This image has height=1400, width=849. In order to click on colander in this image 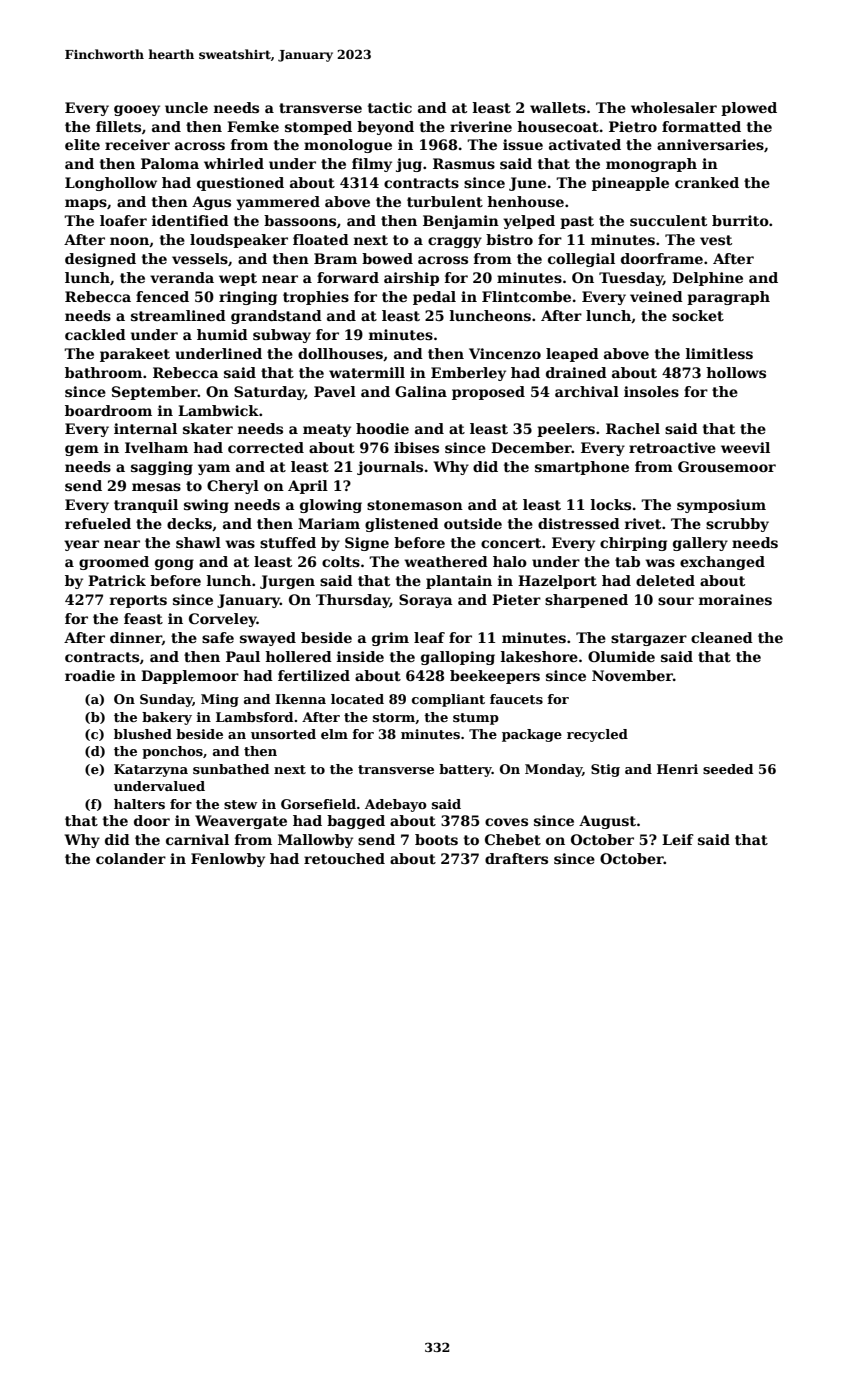, I will do `click(131, 858)`.
